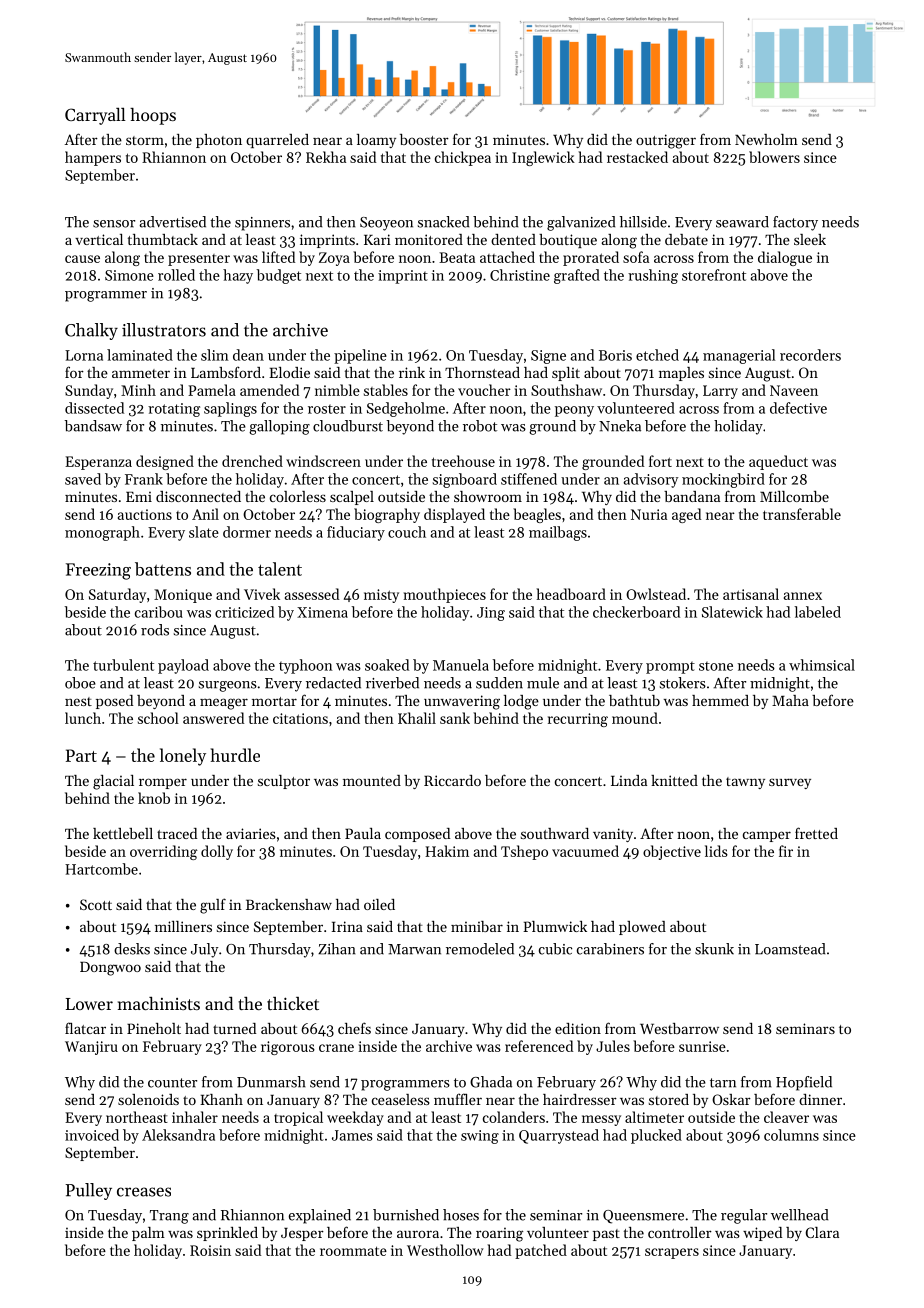 The image size is (924, 1308). I want to click on scrapers, so click(672, 1253).
